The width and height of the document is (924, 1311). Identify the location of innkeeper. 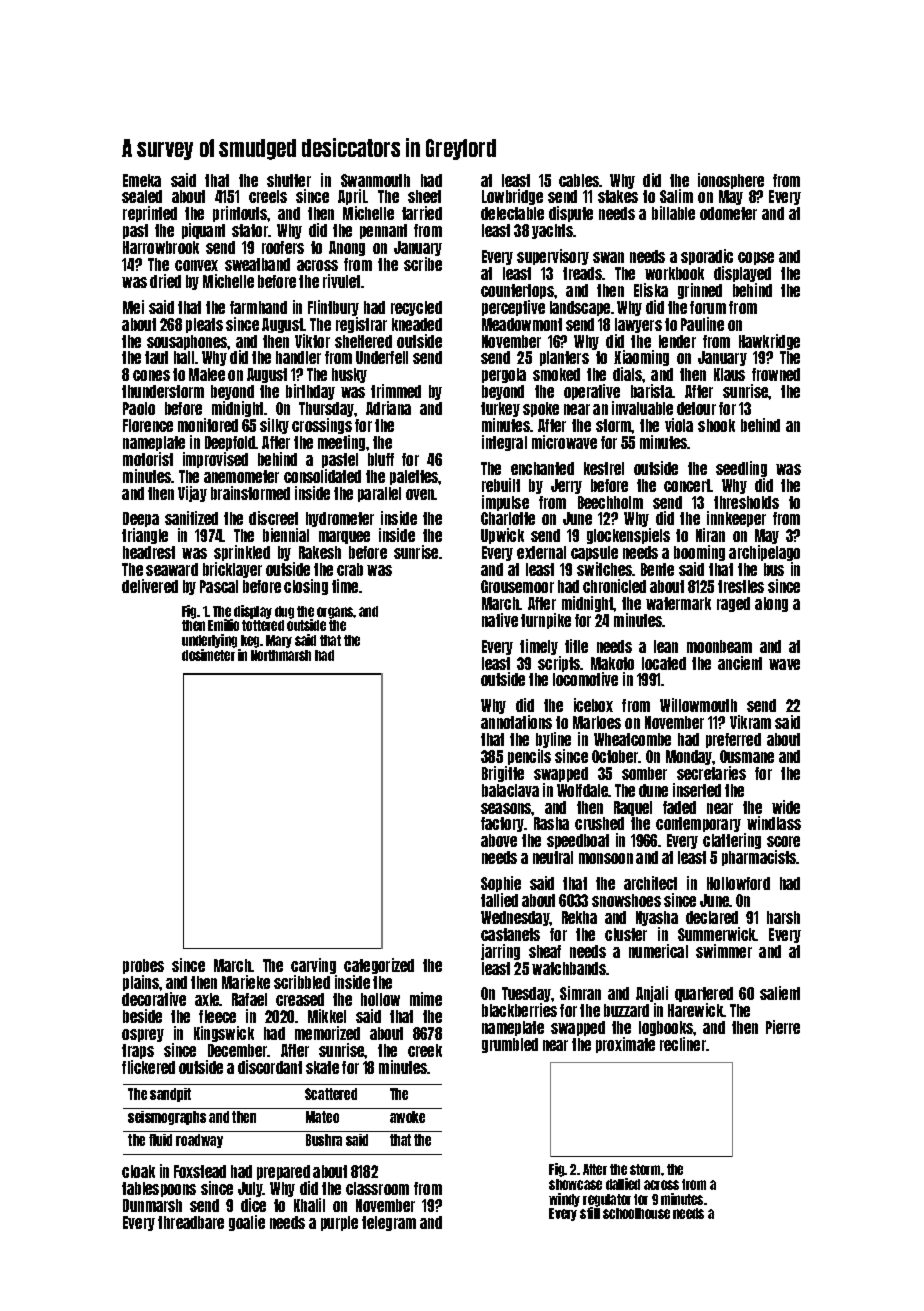
(736, 519).
